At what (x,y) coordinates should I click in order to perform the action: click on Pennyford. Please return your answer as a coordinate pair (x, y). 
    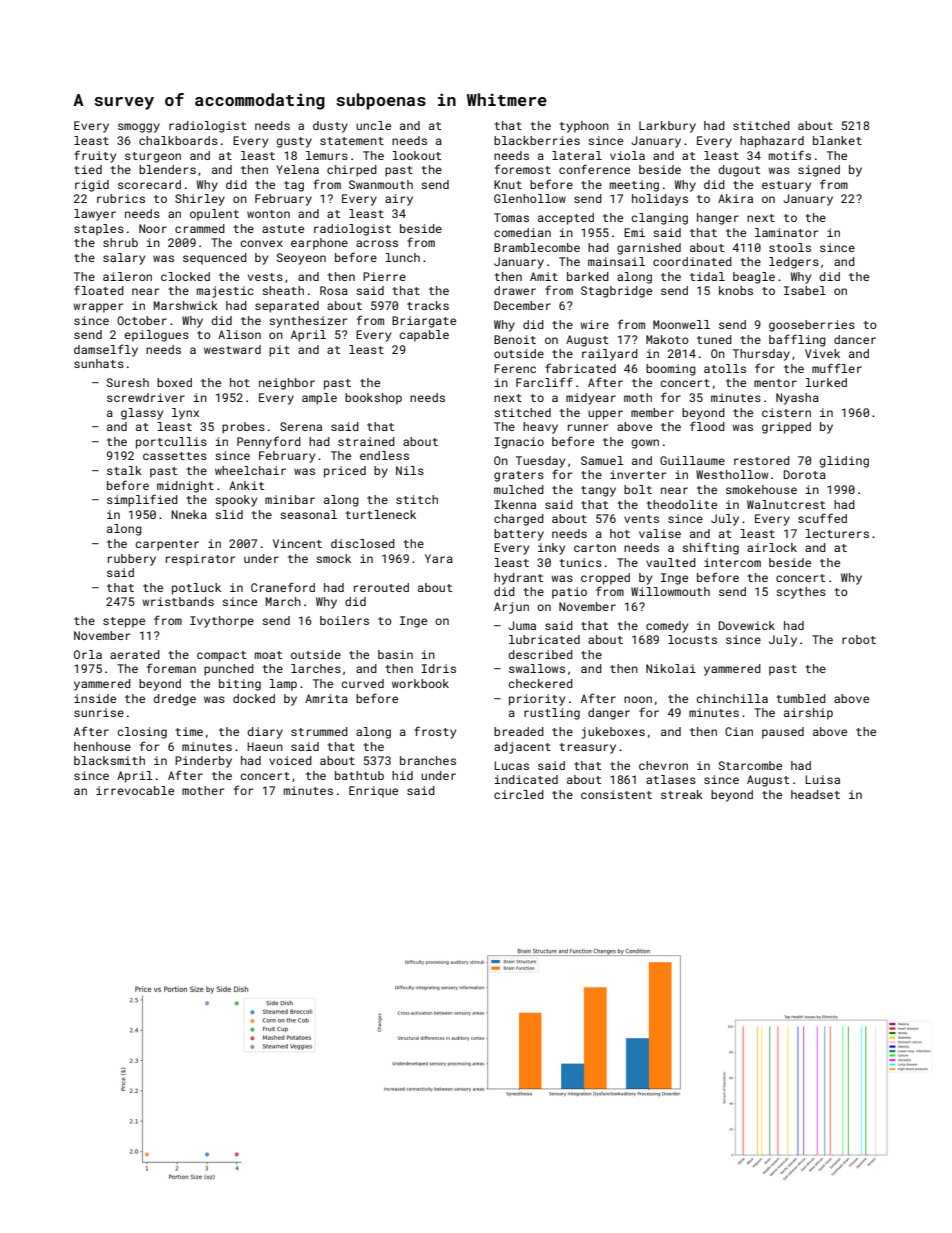
    Looking at the image, I should click on (269, 442).
